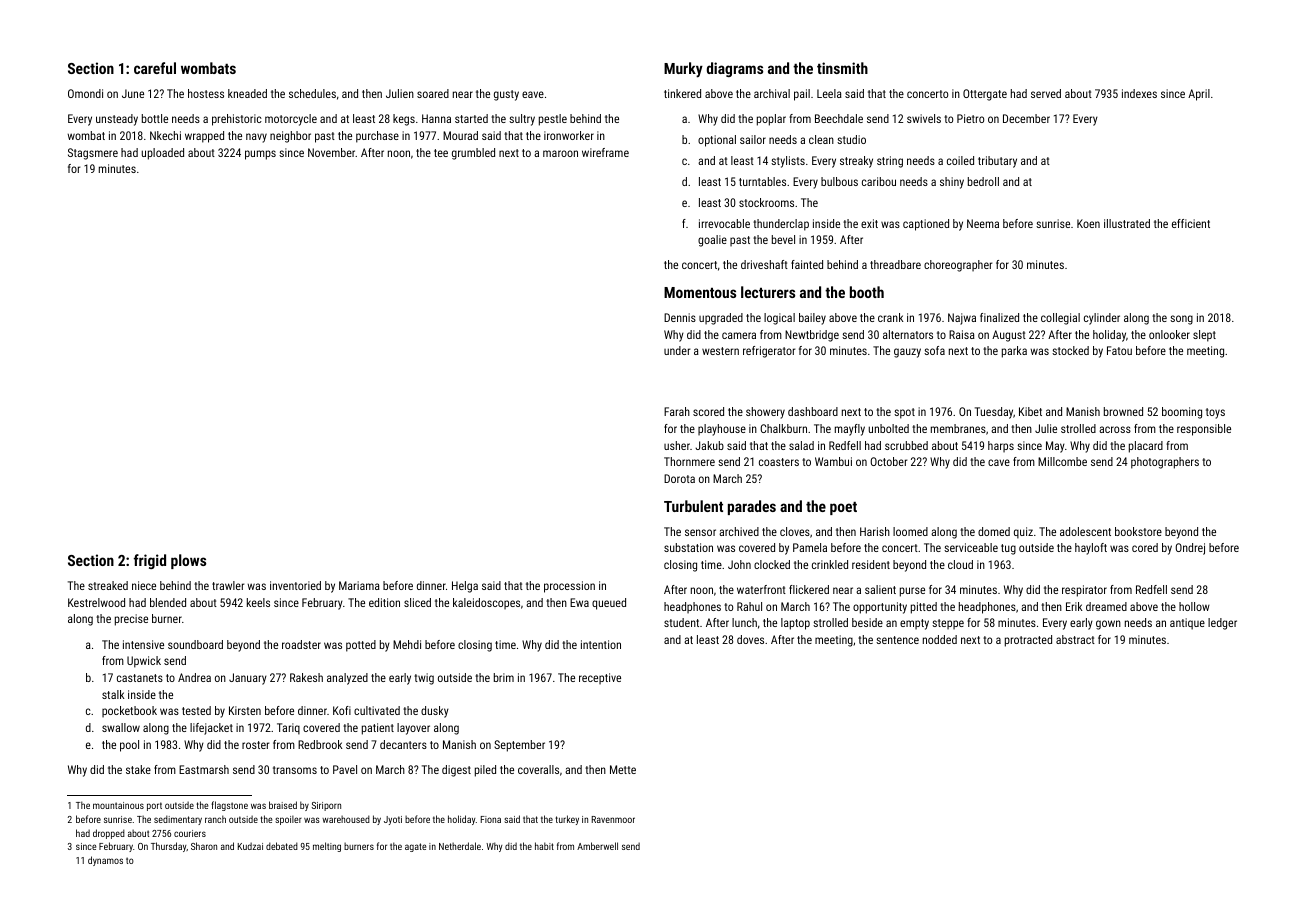 This page has width=1308, height=924. I want to click on coasters, so click(779, 462).
